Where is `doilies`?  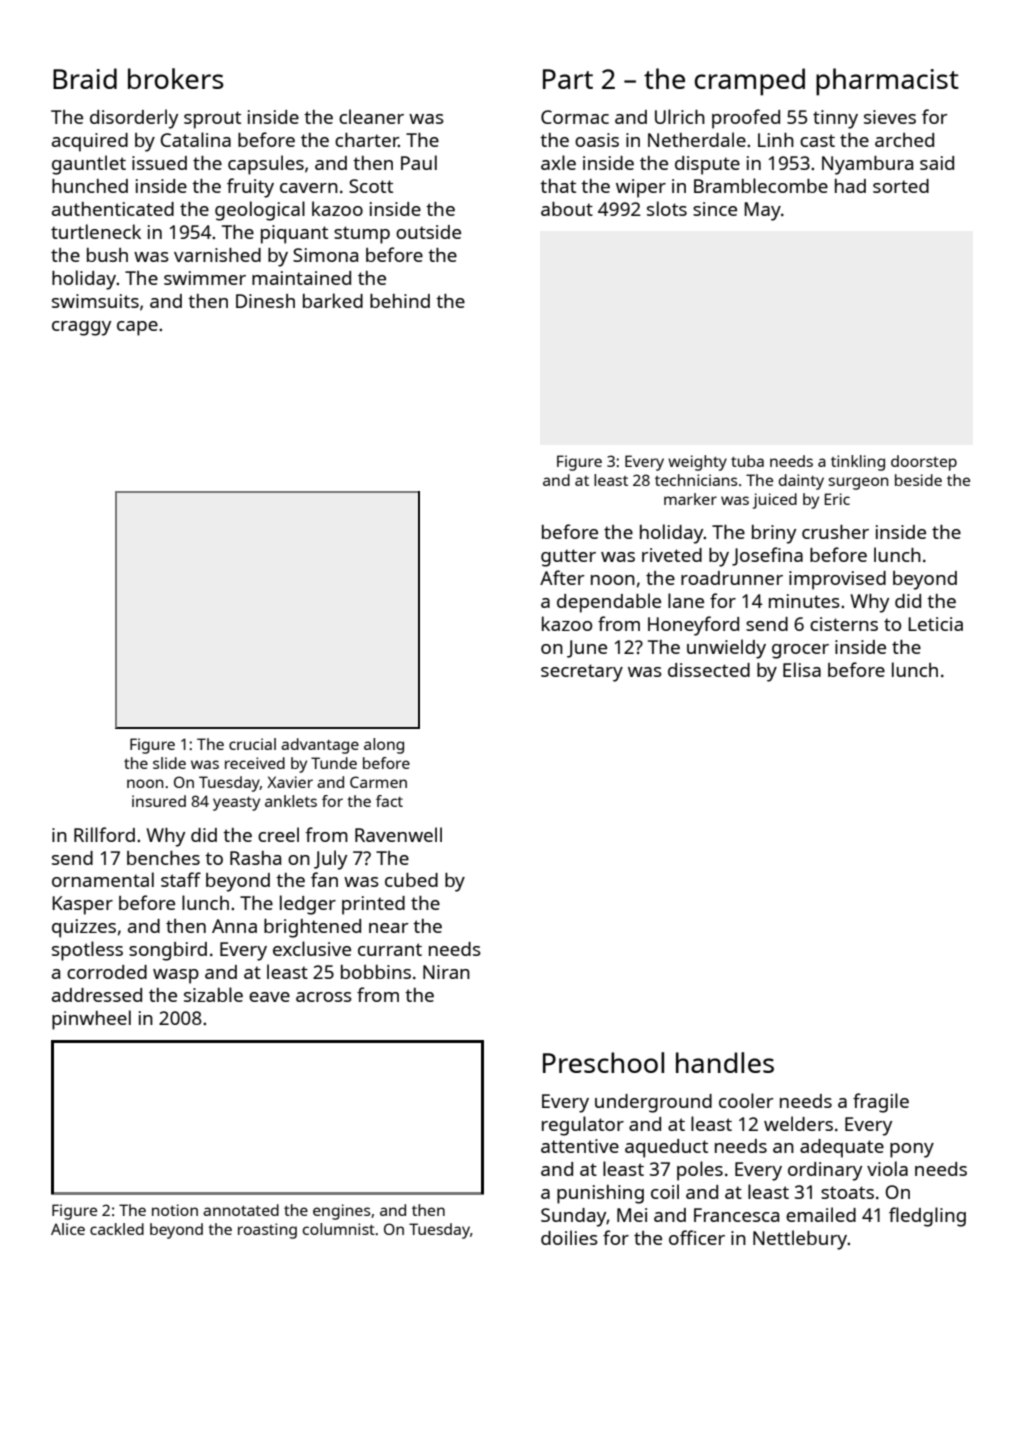
doilies is located at coordinates (569, 1237).
